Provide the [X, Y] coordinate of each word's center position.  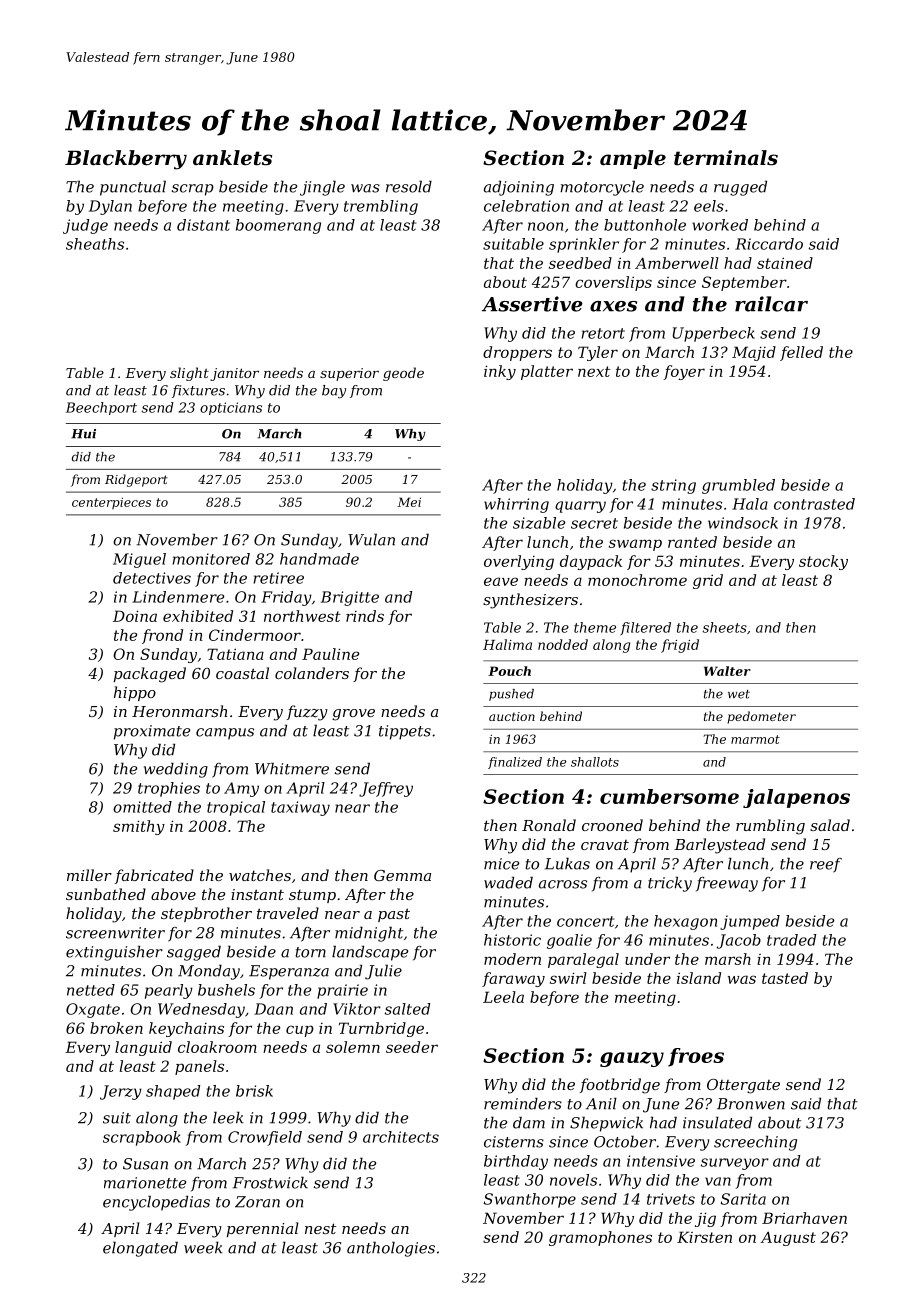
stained [785, 263]
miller [89, 875]
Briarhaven [804, 1218]
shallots [595, 762]
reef [826, 865]
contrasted [814, 504]
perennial [263, 1229]
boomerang [278, 226]
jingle [322, 188]
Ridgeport [136, 480]
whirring [516, 505]
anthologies [391, 1249]
